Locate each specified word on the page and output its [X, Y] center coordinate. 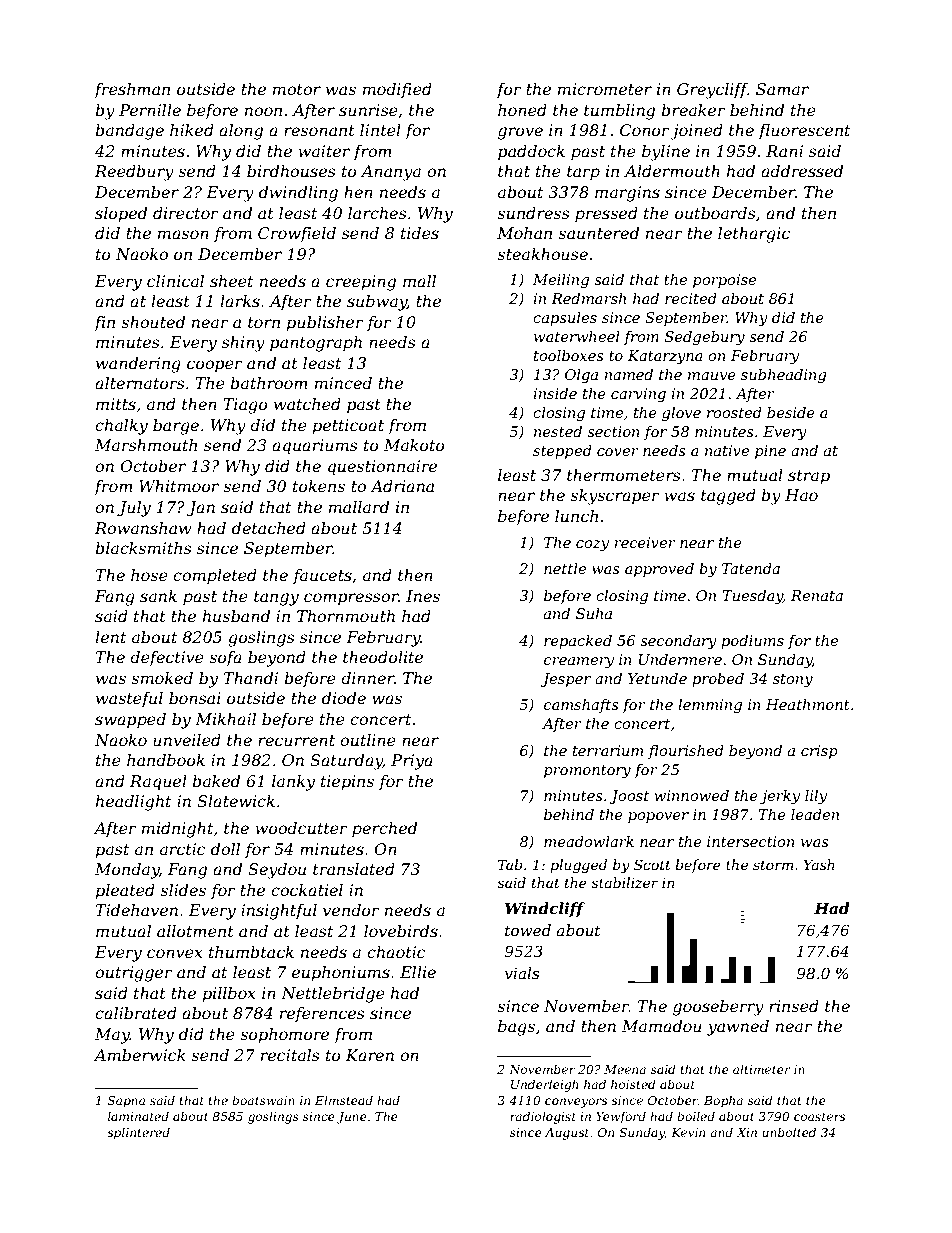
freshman [132, 91]
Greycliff [712, 91]
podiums [752, 642]
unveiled [187, 740]
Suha [594, 613]
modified [397, 90]
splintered [138, 1133]
